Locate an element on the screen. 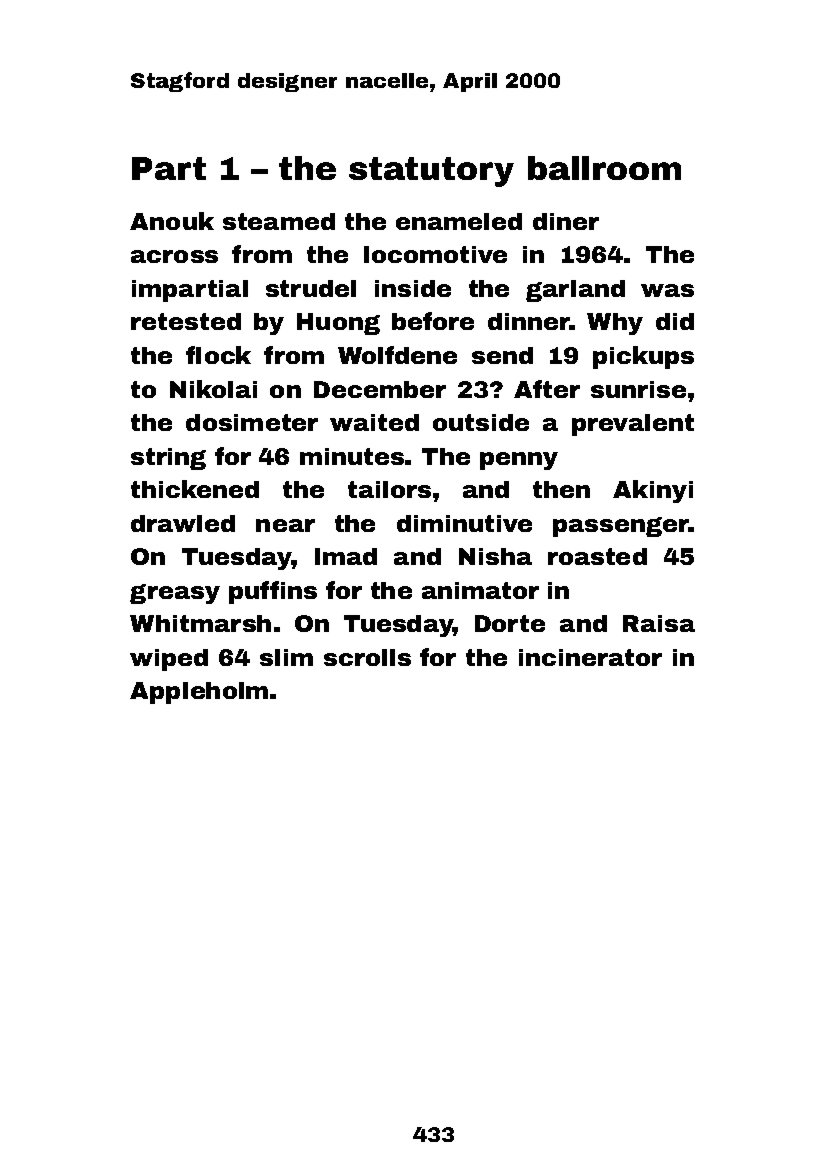 This screenshot has width=826, height=1172. Nikolai is located at coordinates (213, 389).
